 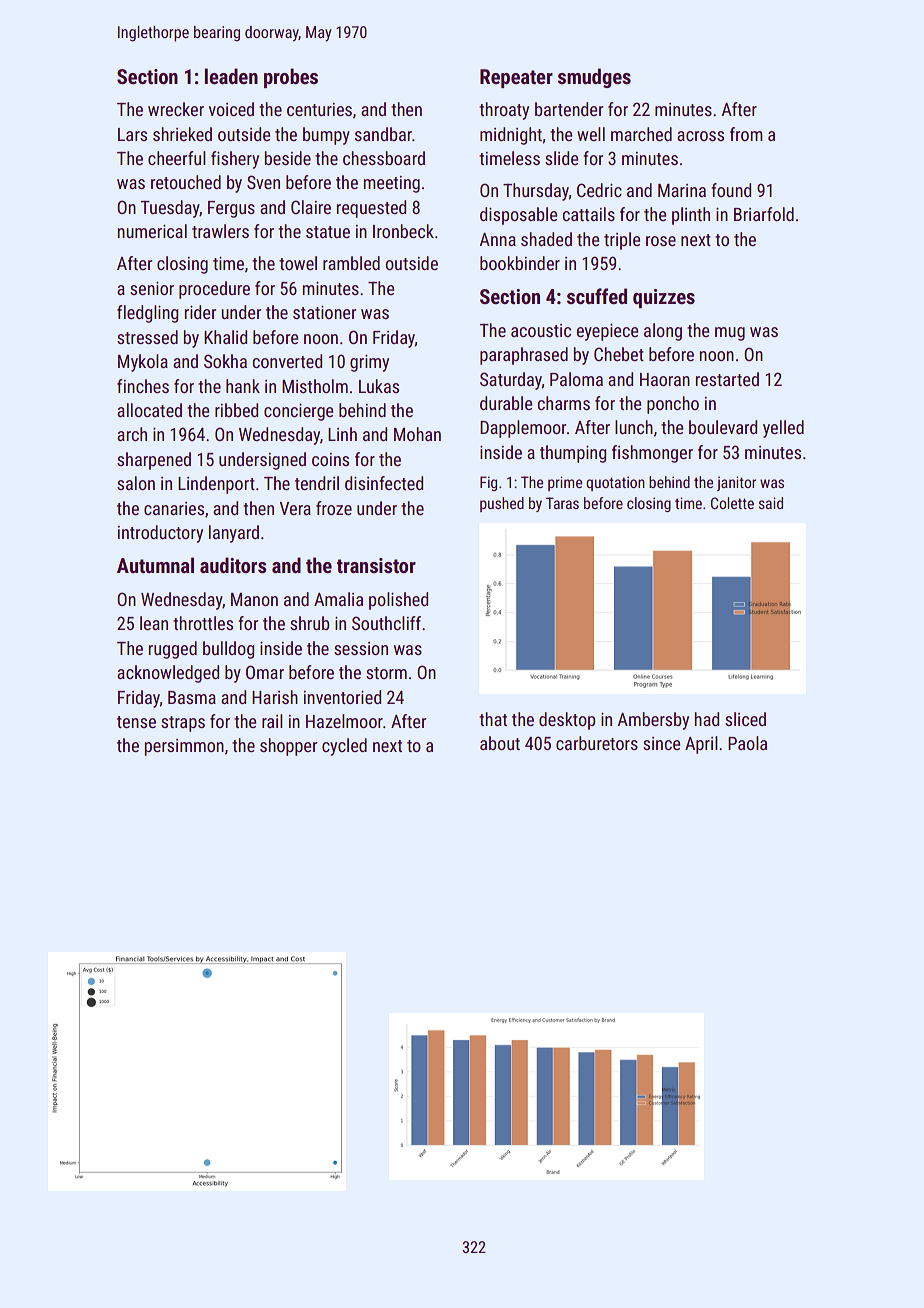 What do you see at coordinates (186, 182) in the page?
I see `retouched` at bounding box center [186, 182].
